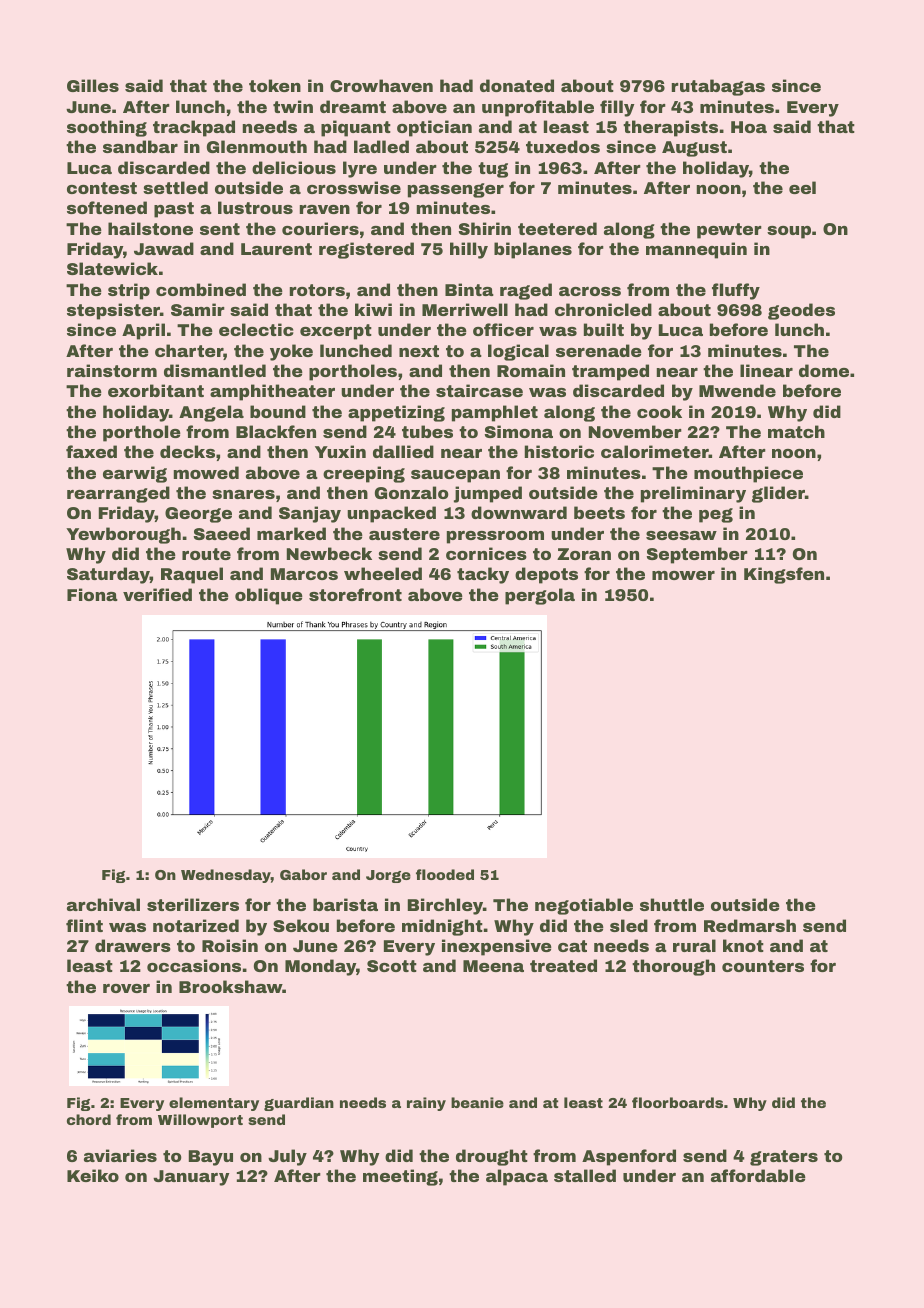  I want to click on Fiona, so click(92, 594).
